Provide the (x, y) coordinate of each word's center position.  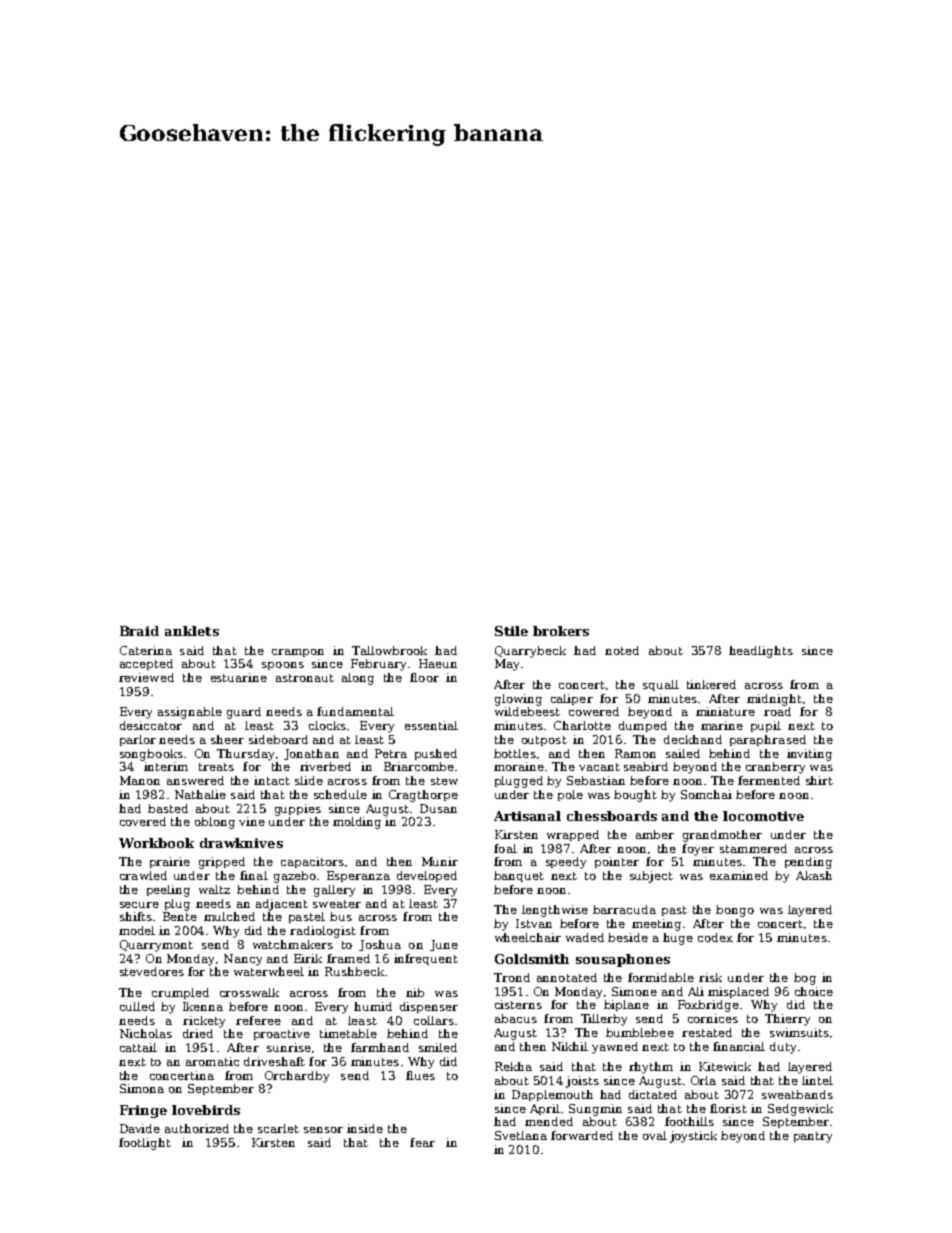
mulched (229, 916)
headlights (761, 652)
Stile (511, 631)
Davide (140, 1128)
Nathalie (200, 794)
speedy (566, 863)
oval (655, 1135)
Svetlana (521, 1135)
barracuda (624, 909)
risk (710, 977)
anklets (192, 631)
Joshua (380, 945)
